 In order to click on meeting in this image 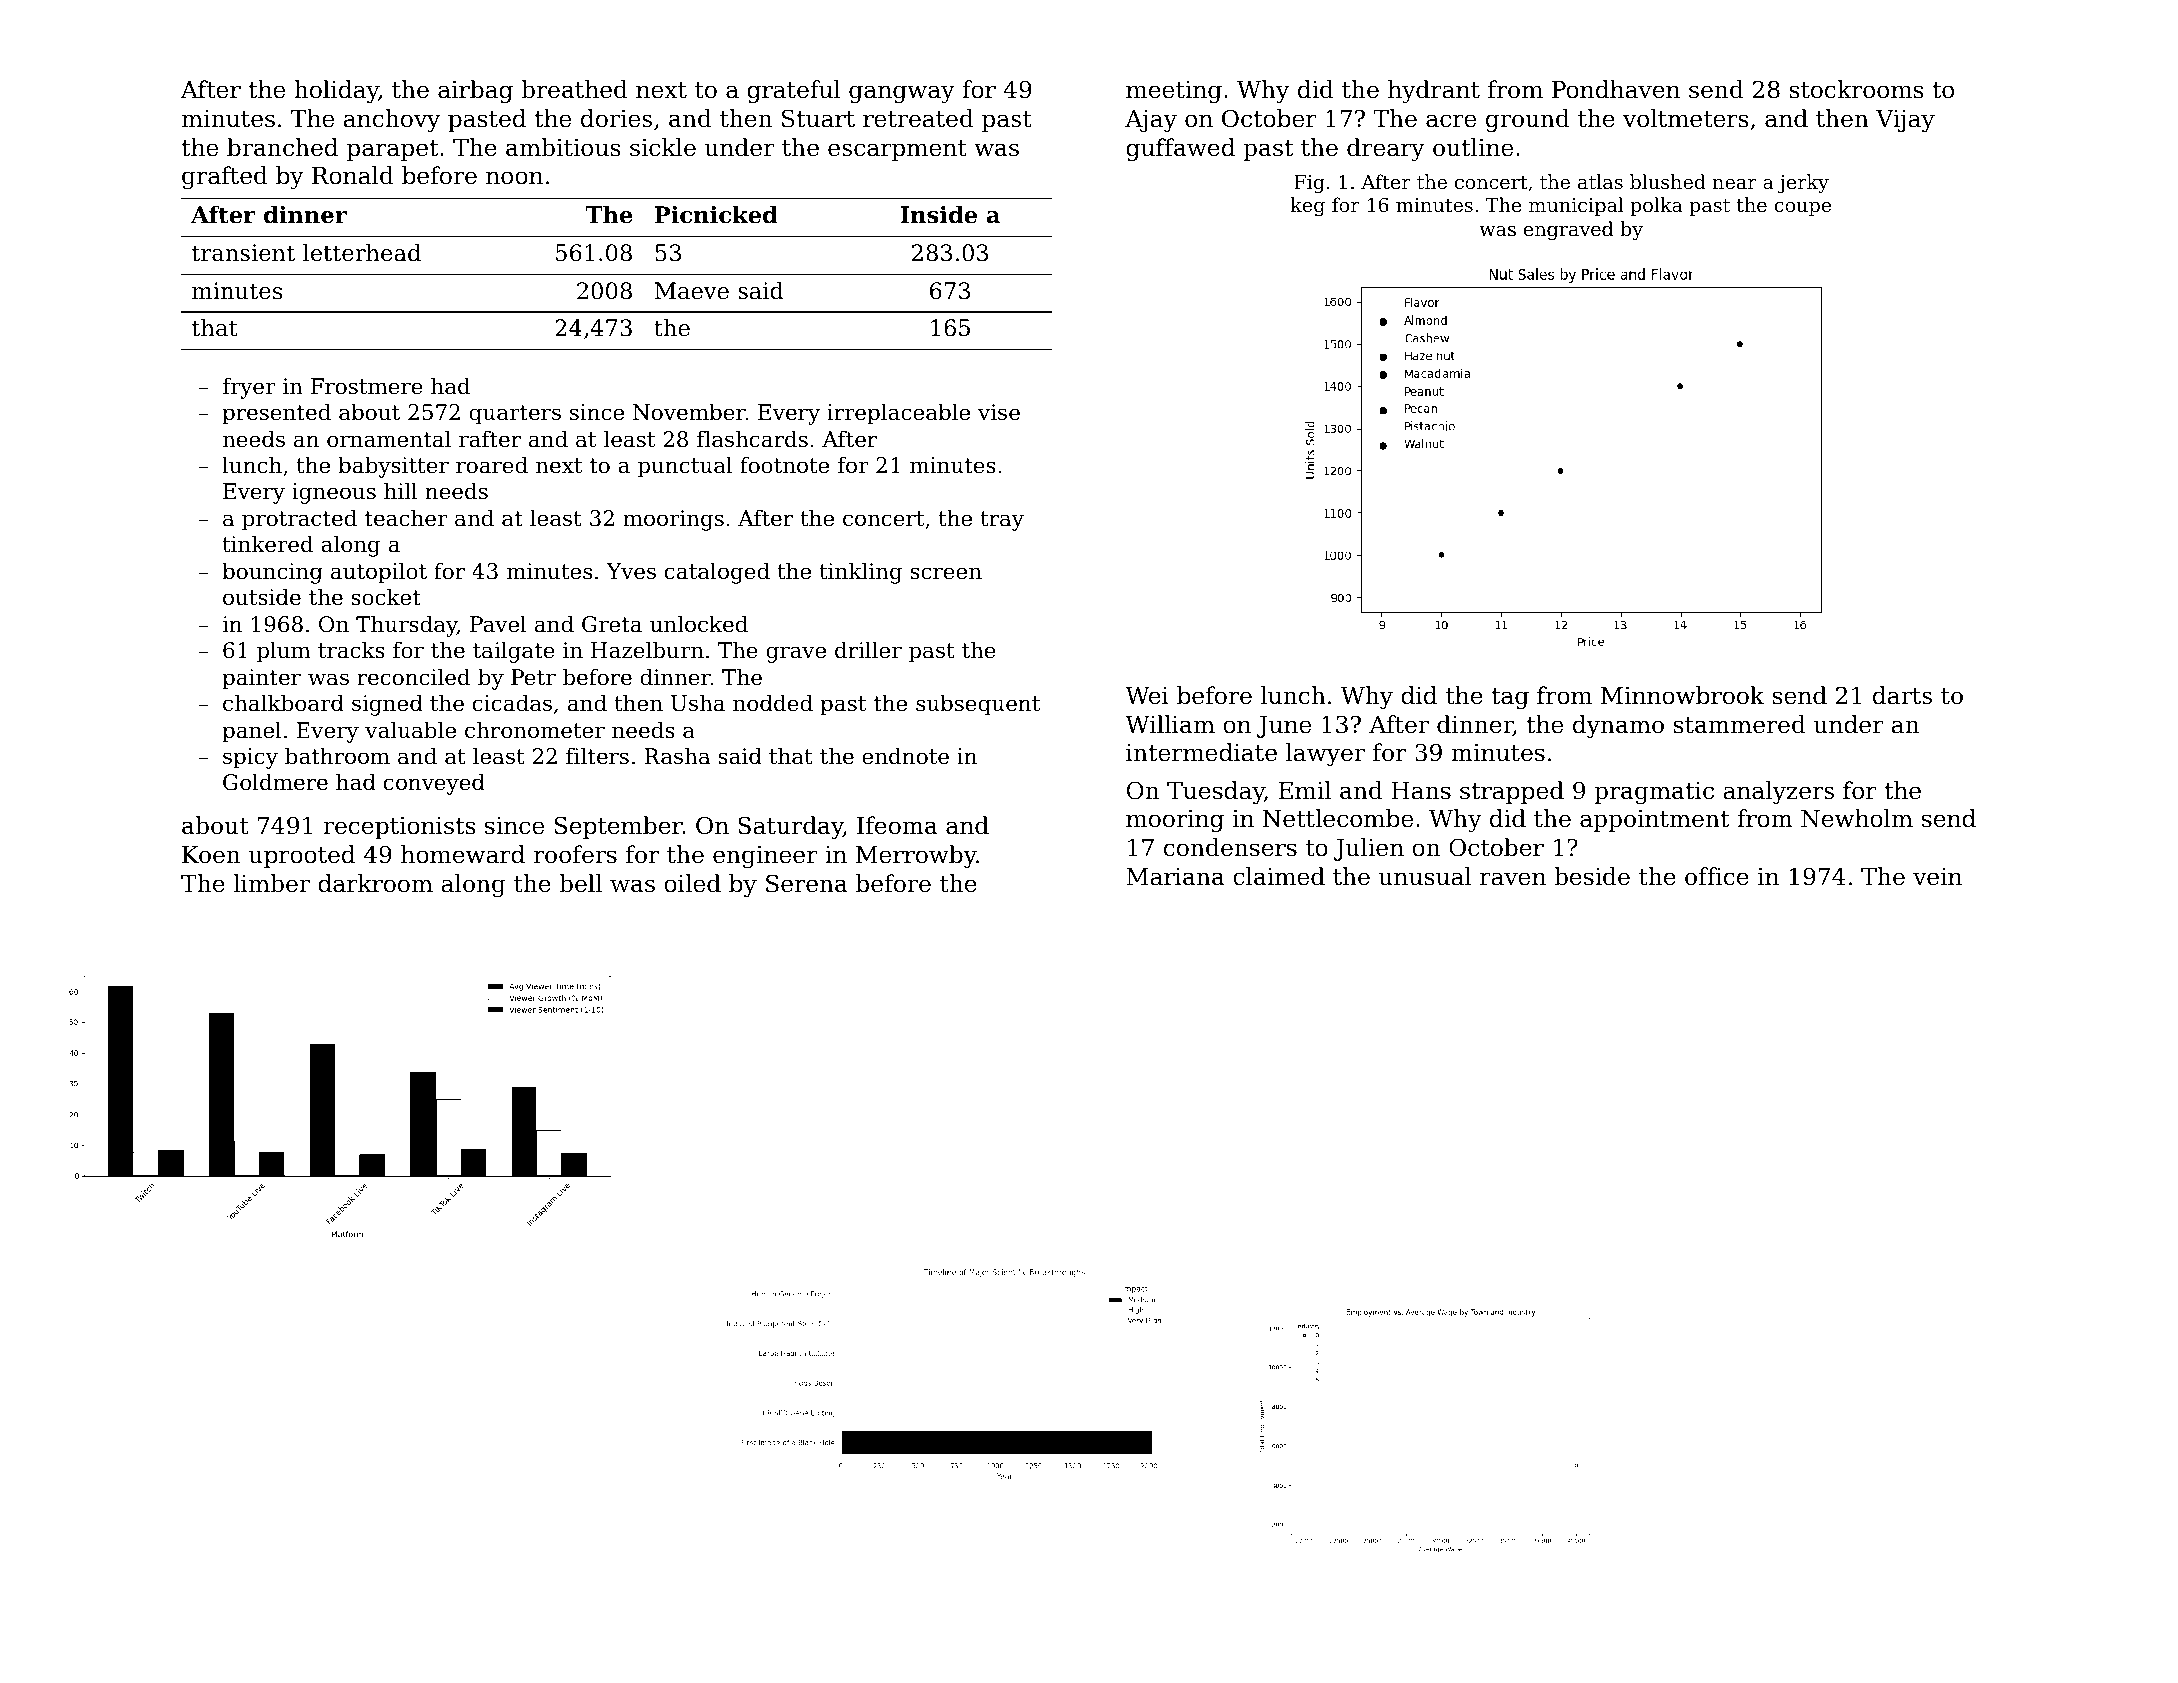, I will do `click(1174, 92)`.
